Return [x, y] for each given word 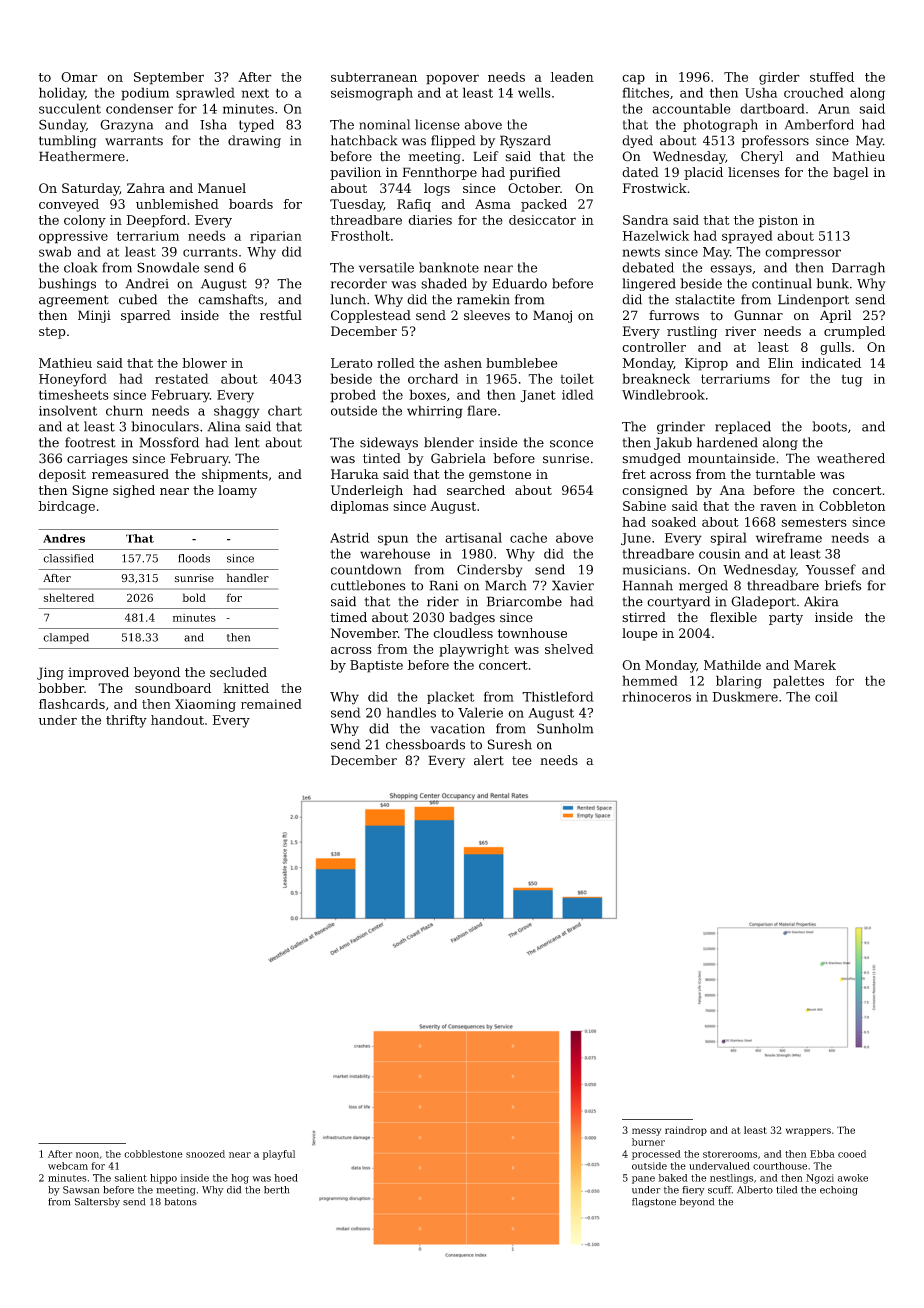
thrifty [126, 721]
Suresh [510, 744]
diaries [430, 220]
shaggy [237, 412]
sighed [134, 491]
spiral [728, 539]
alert [489, 760]
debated [648, 267]
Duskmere [745, 696]
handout [177, 720]
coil [826, 696]
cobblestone [153, 1154]
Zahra [146, 188]
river [740, 331]
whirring [435, 412]
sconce [571, 444]
